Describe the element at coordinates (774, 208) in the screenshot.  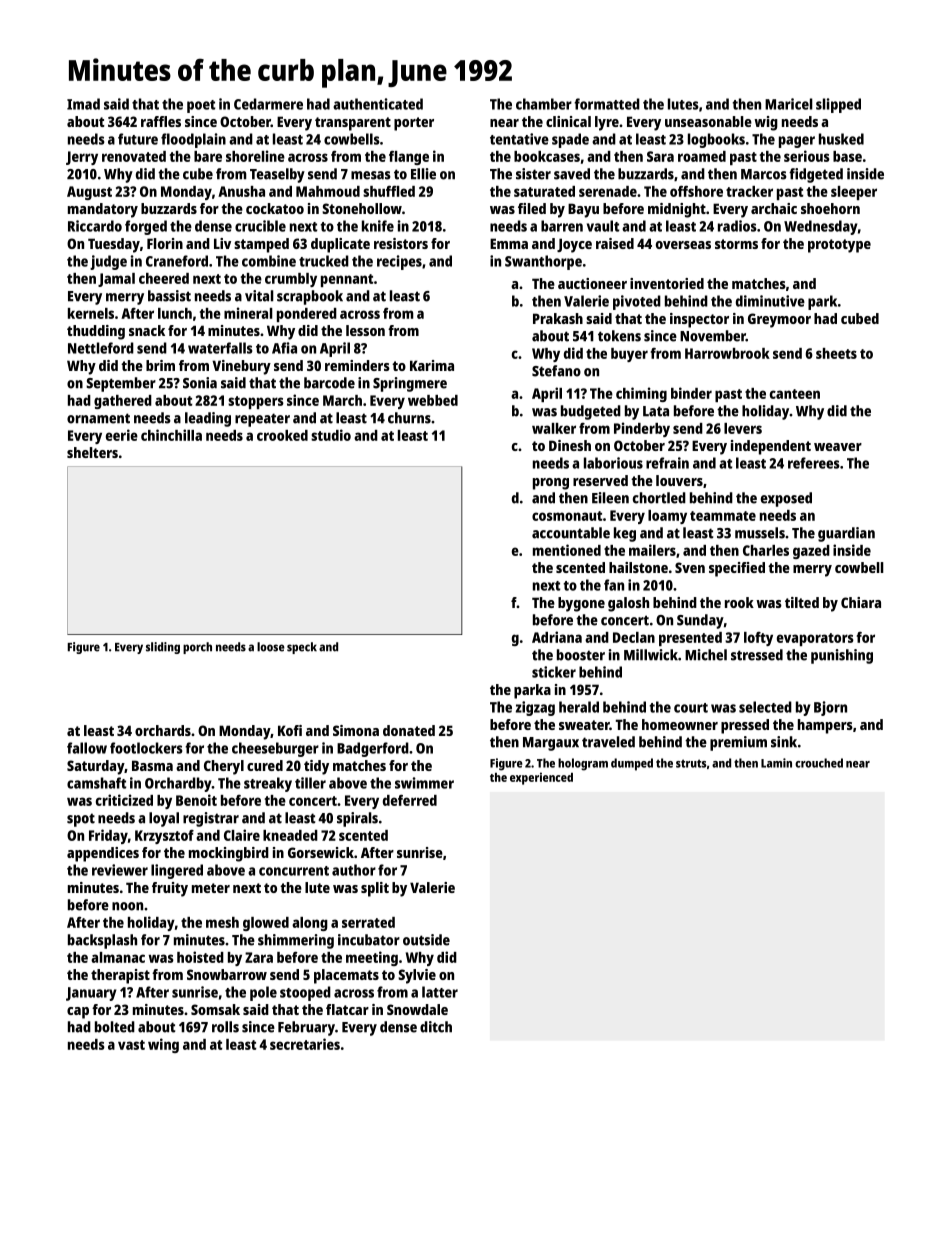
I see `archaic` at that location.
